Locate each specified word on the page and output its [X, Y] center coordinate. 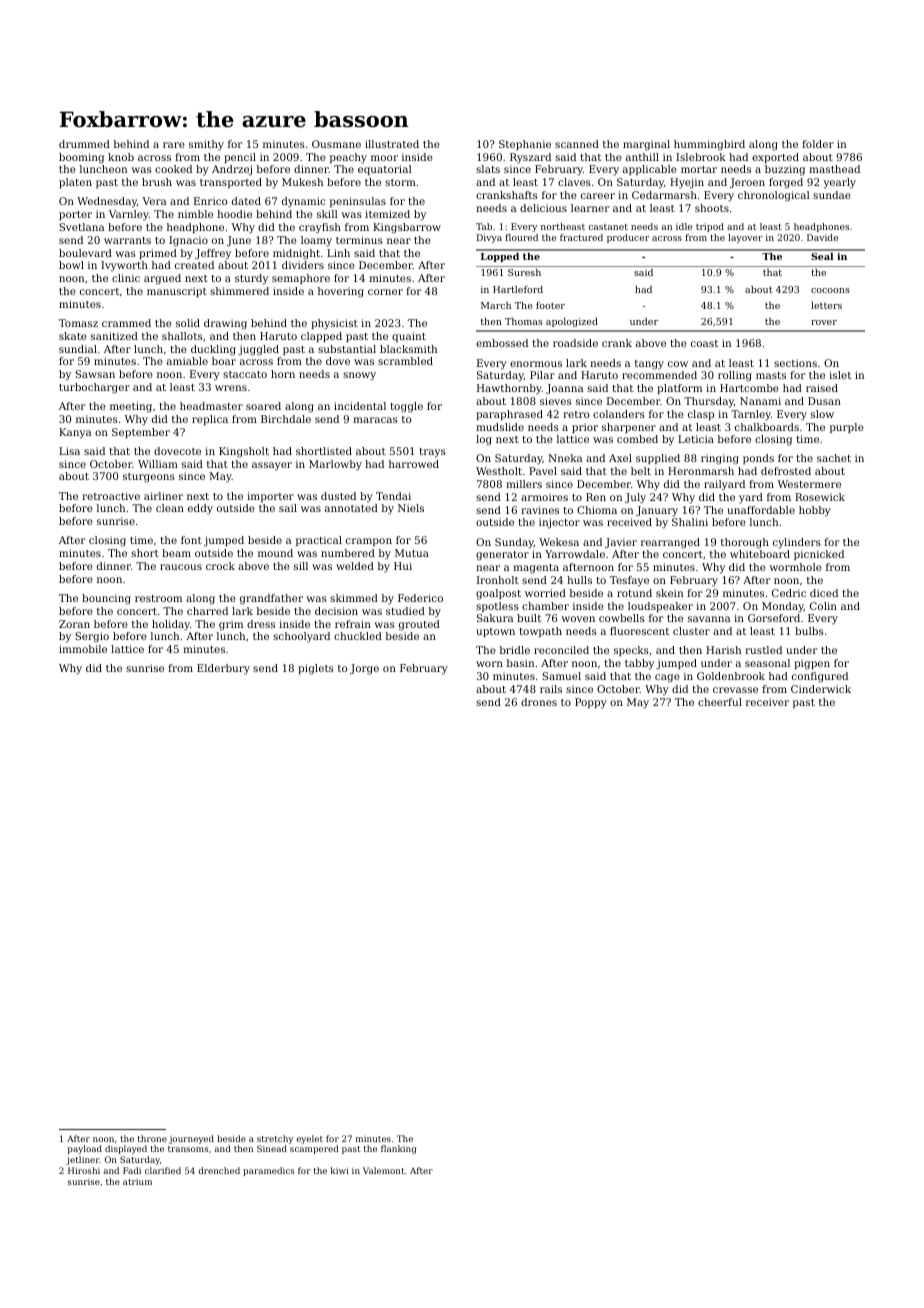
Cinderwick [821, 689]
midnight [296, 254]
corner [385, 292]
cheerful [720, 702]
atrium [137, 1182]
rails [551, 689]
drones [539, 702]
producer [628, 238]
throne [152, 1138]
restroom [158, 598]
